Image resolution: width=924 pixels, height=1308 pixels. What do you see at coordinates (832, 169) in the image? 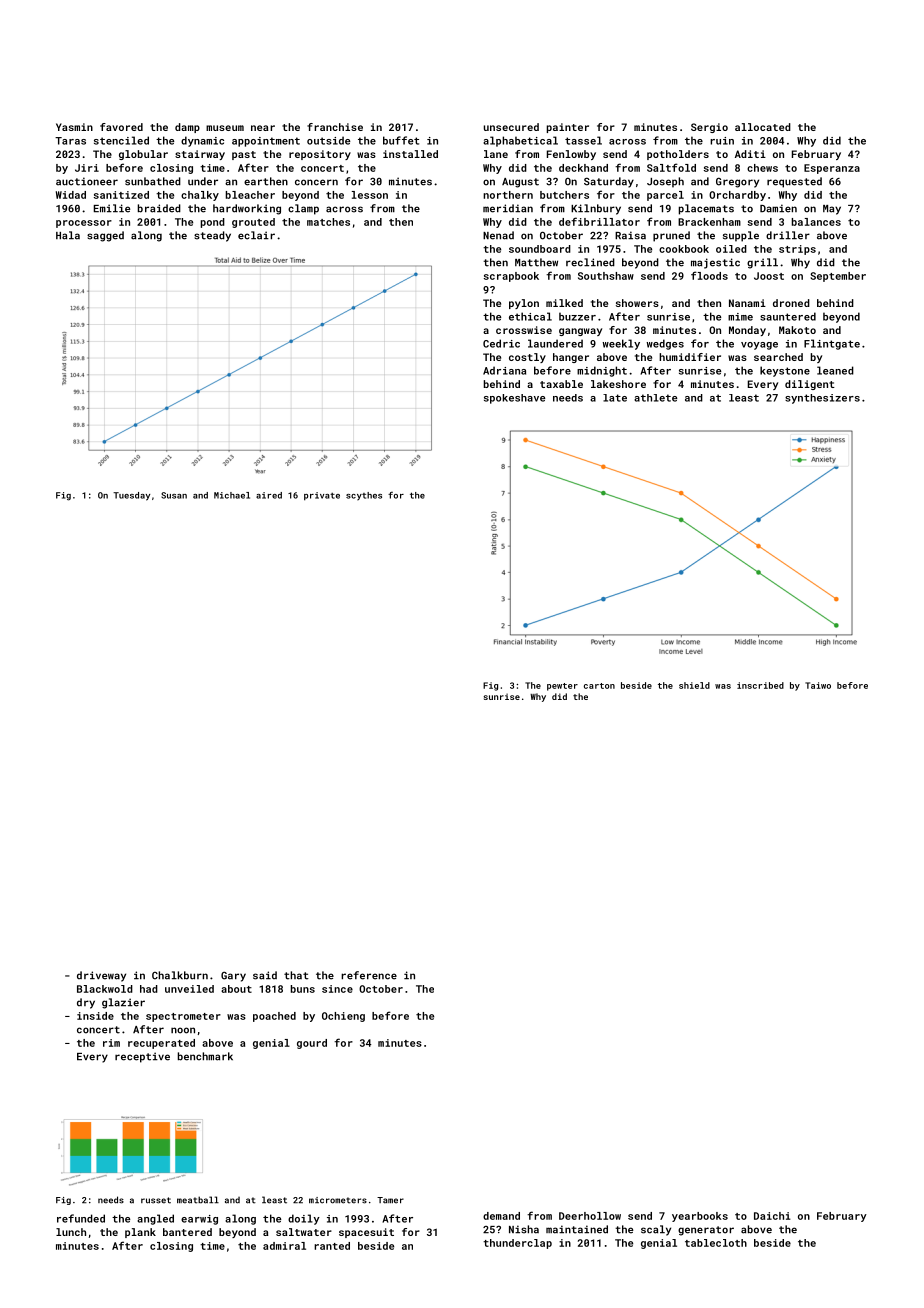
I see `Esperanza` at bounding box center [832, 169].
